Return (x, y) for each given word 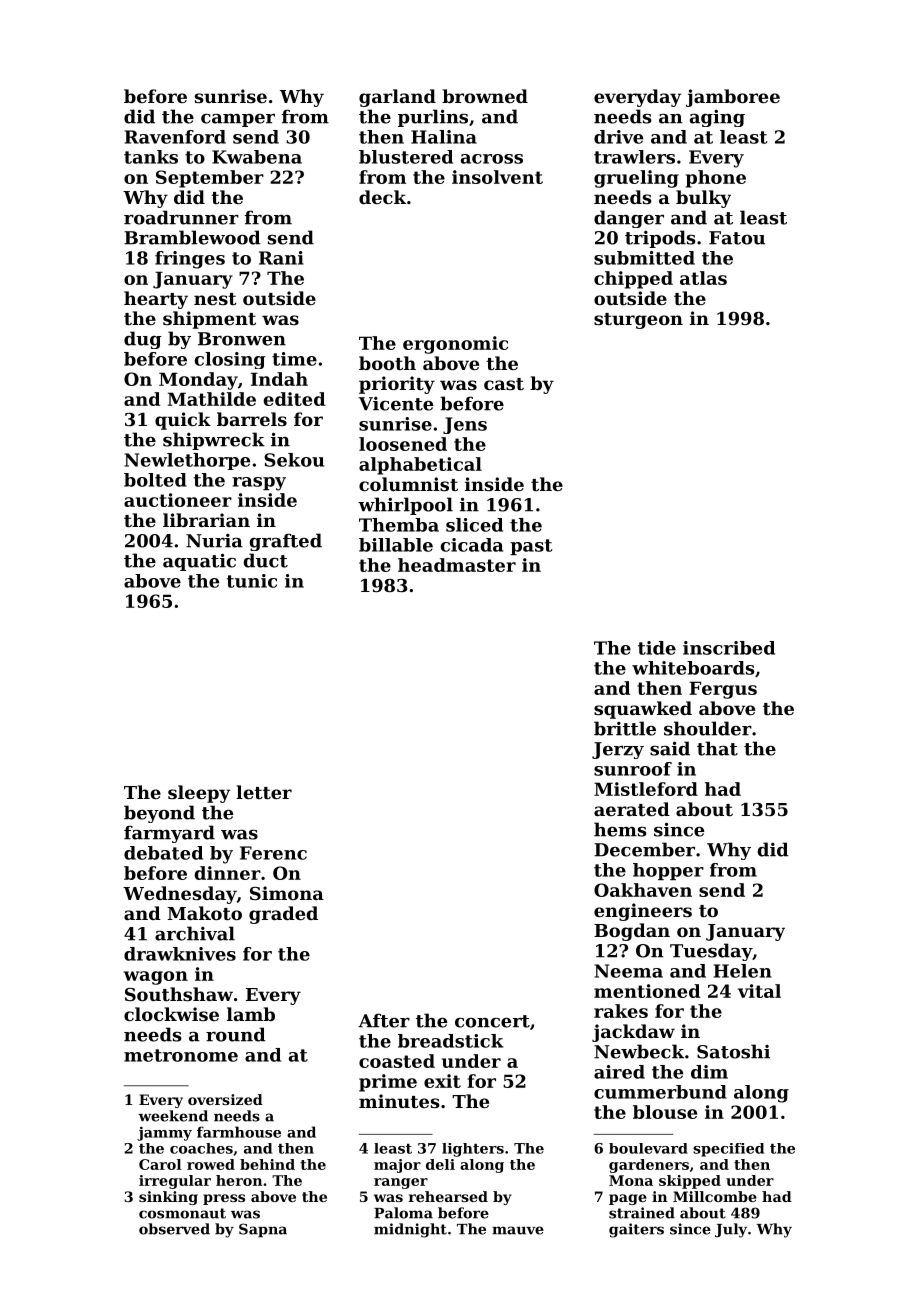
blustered (406, 157)
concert (492, 1021)
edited (294, 399)
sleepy (199, 794)
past (531, 547)
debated (163, 853)
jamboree (733, 98)
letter (264, 792)
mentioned (647, 991)
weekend (173, 1116)
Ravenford (175, 137)
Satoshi (733, 1051)
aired (619, 1072)
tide (657, 648)
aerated (632, 809)
